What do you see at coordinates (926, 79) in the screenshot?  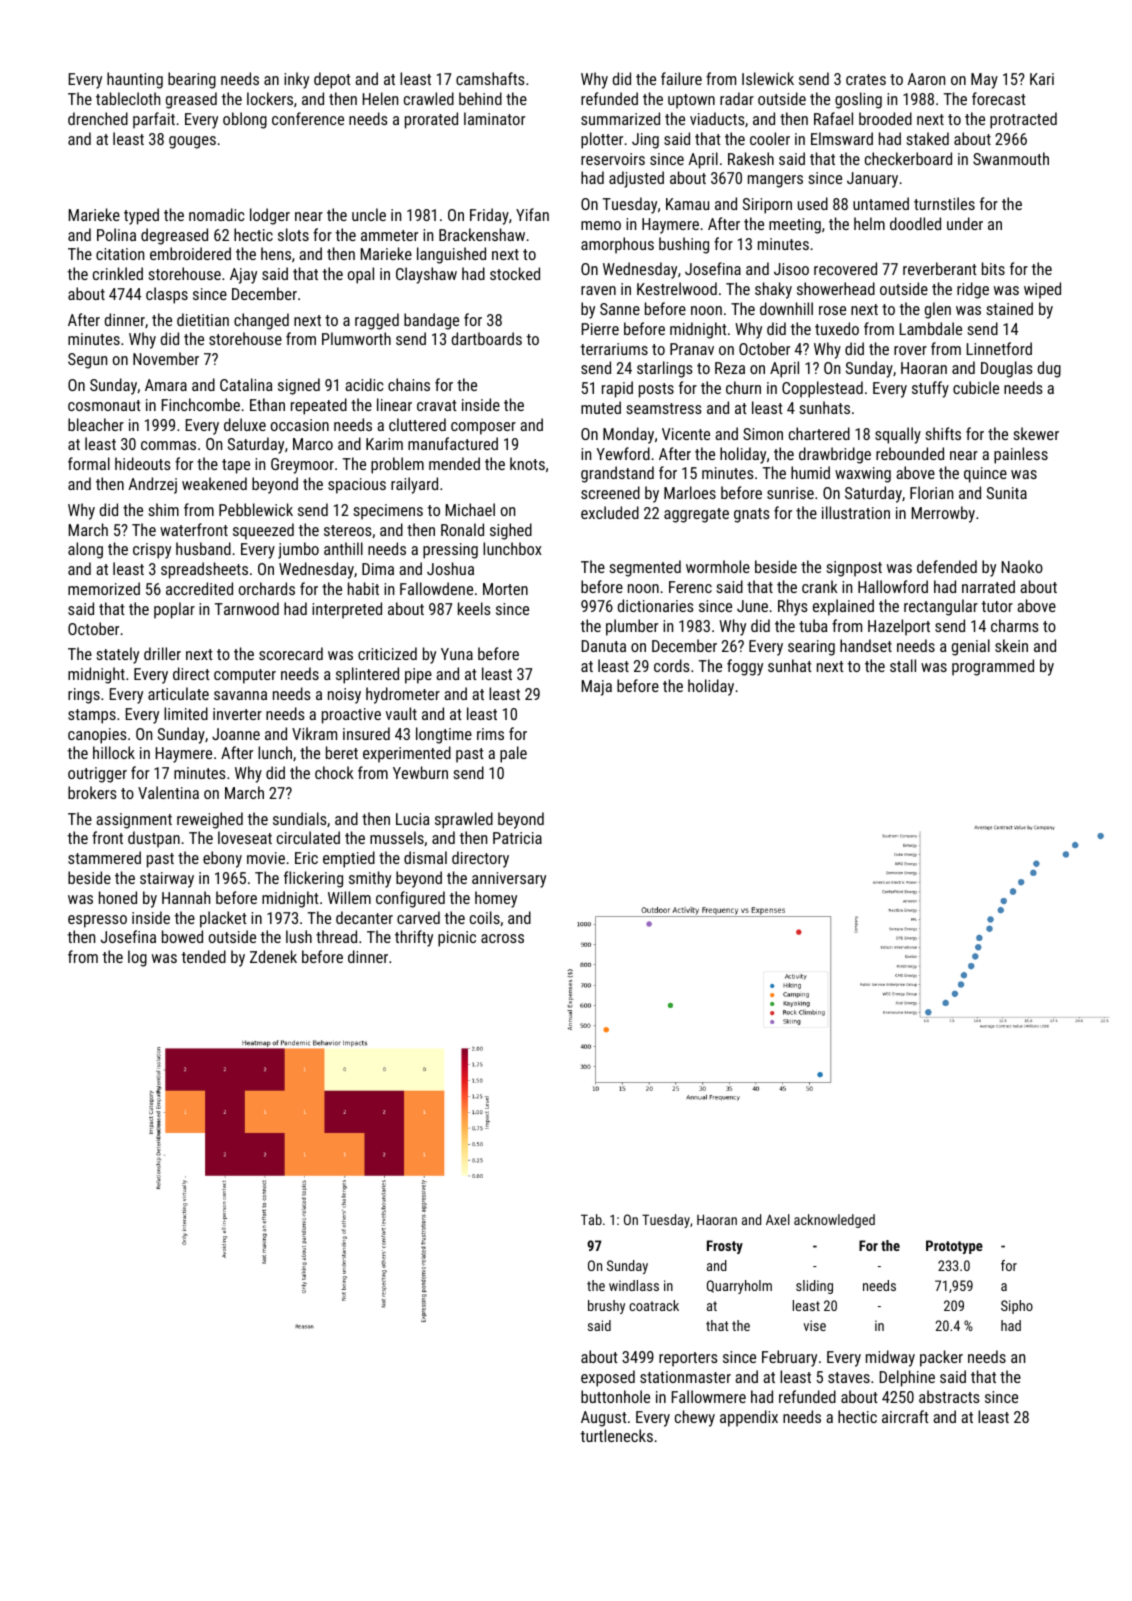 I see `Aaron` at bounding box center [926, 79].
